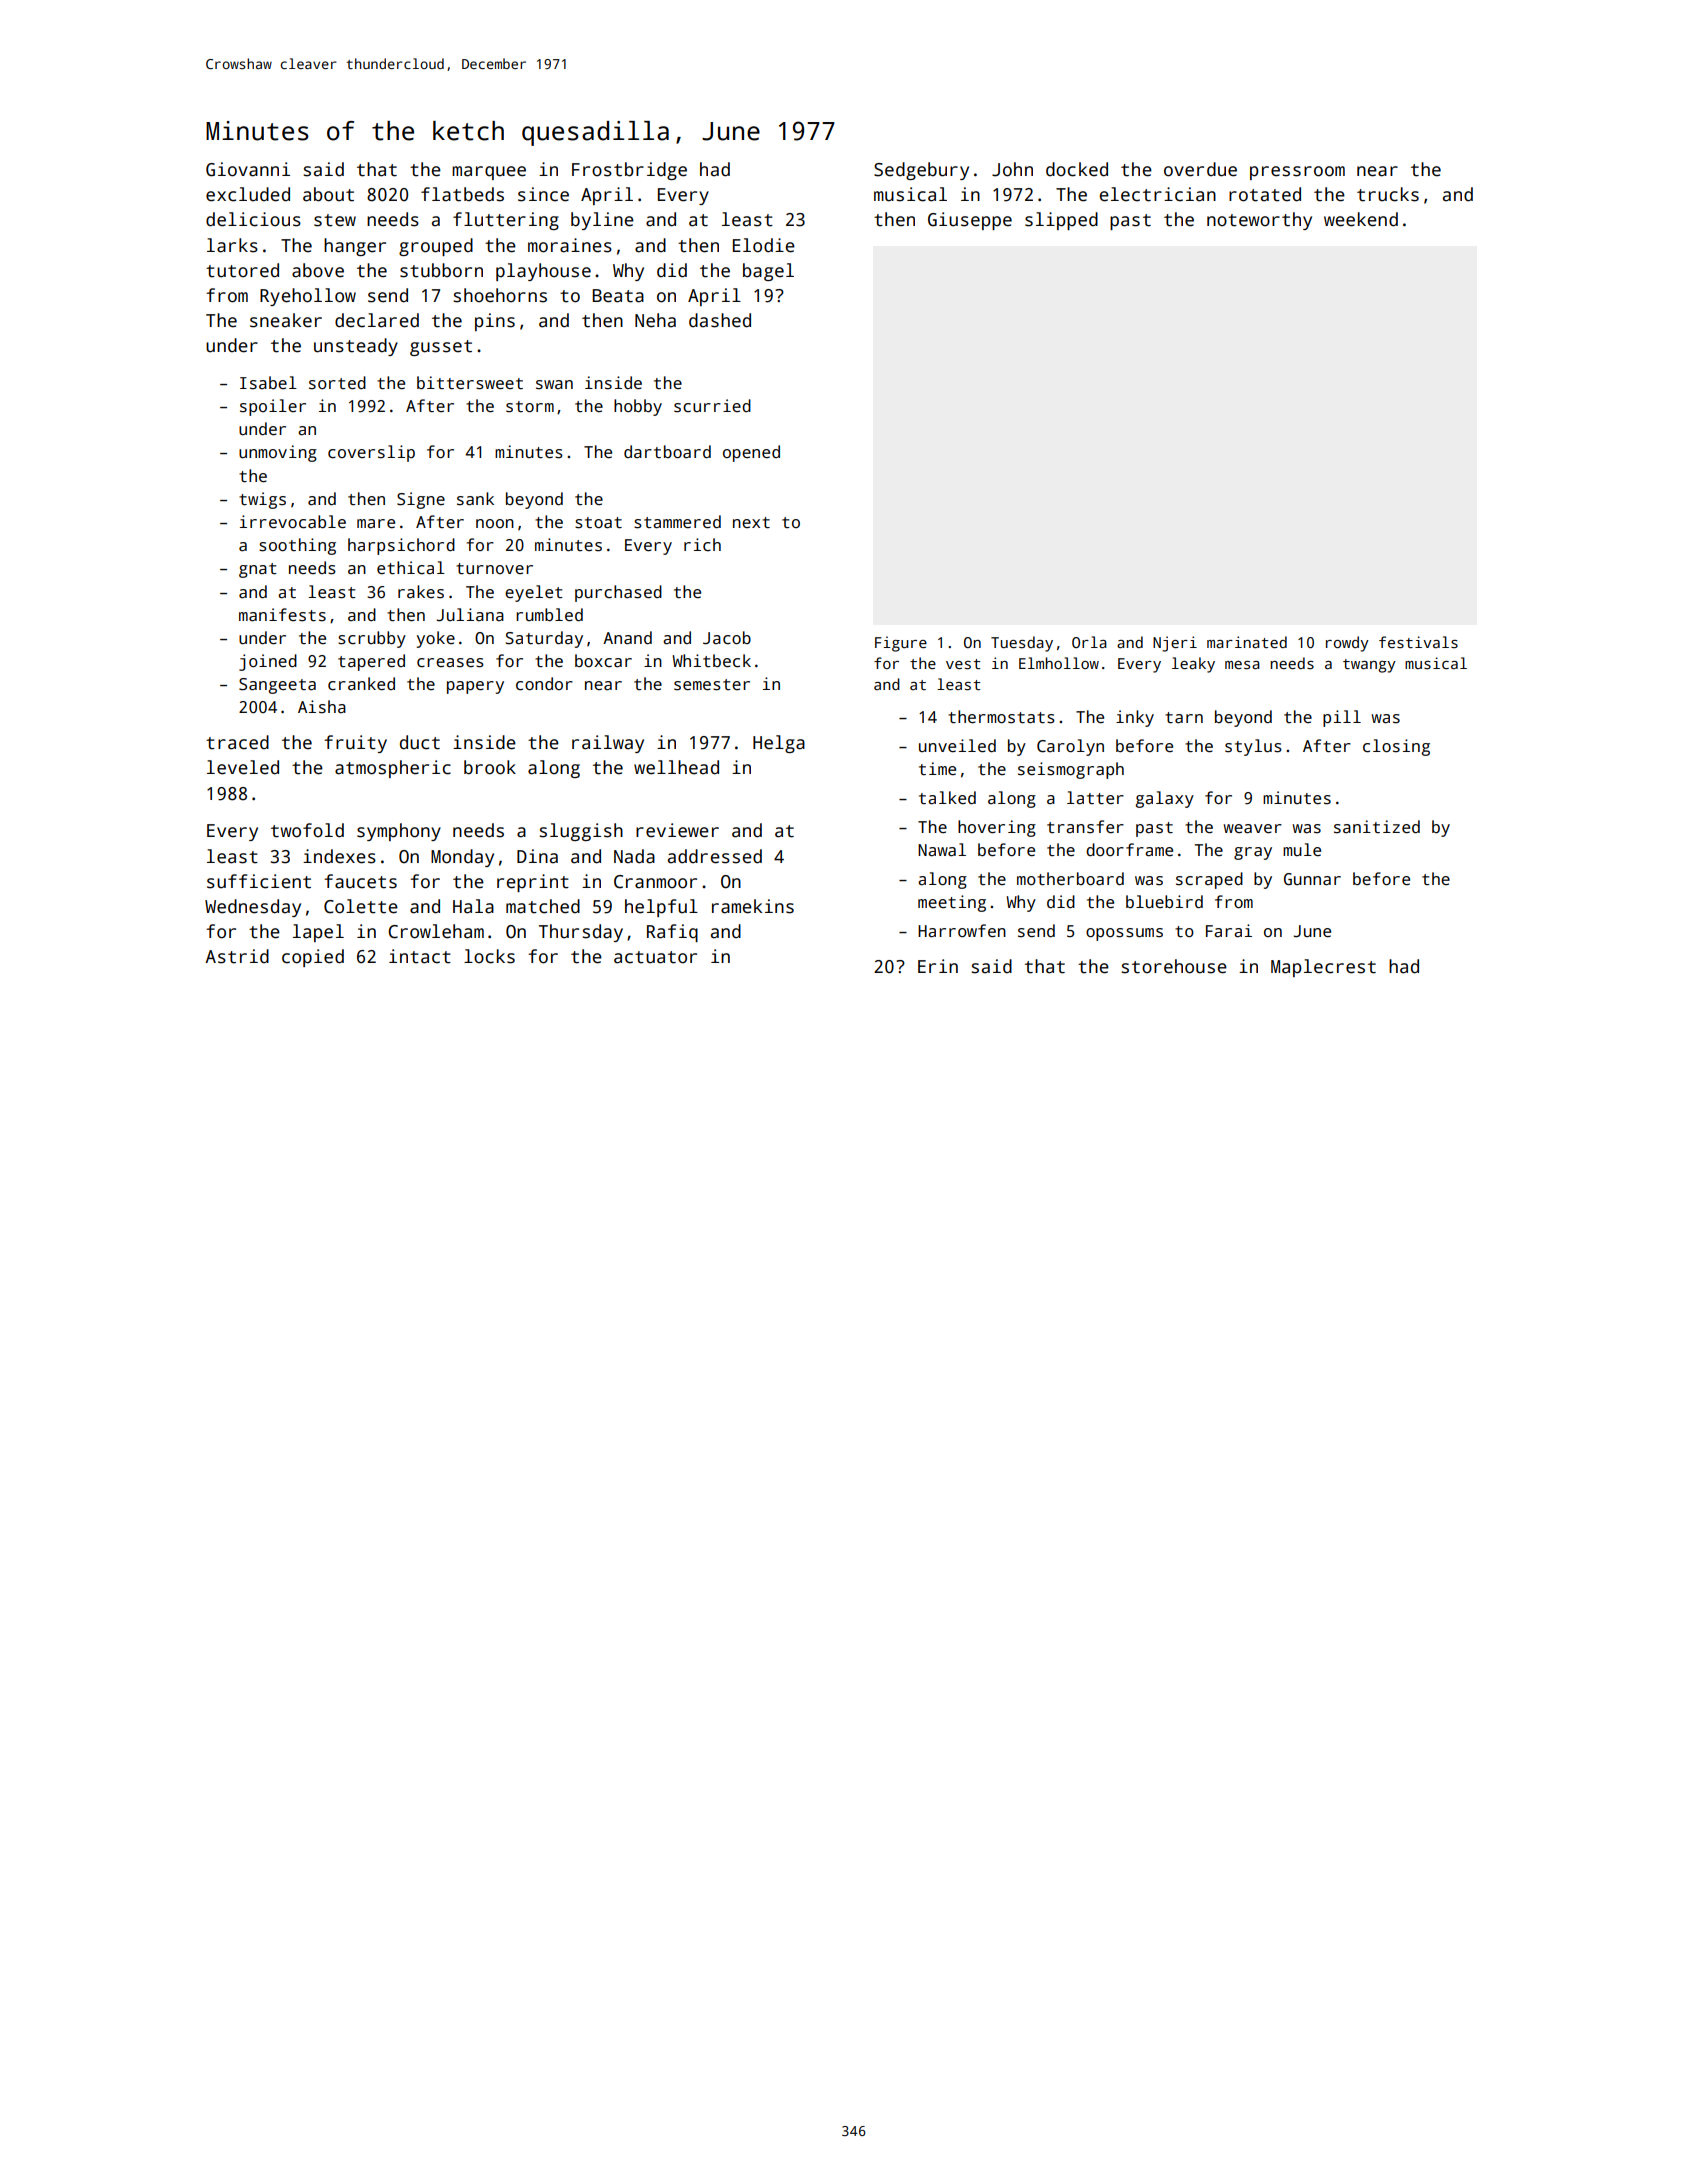 The image size is (1683, 2178). What do you see at coordinates (1297, 173) in the screenshot?
I see `pressroom` at bounding box center [1297, 173].
